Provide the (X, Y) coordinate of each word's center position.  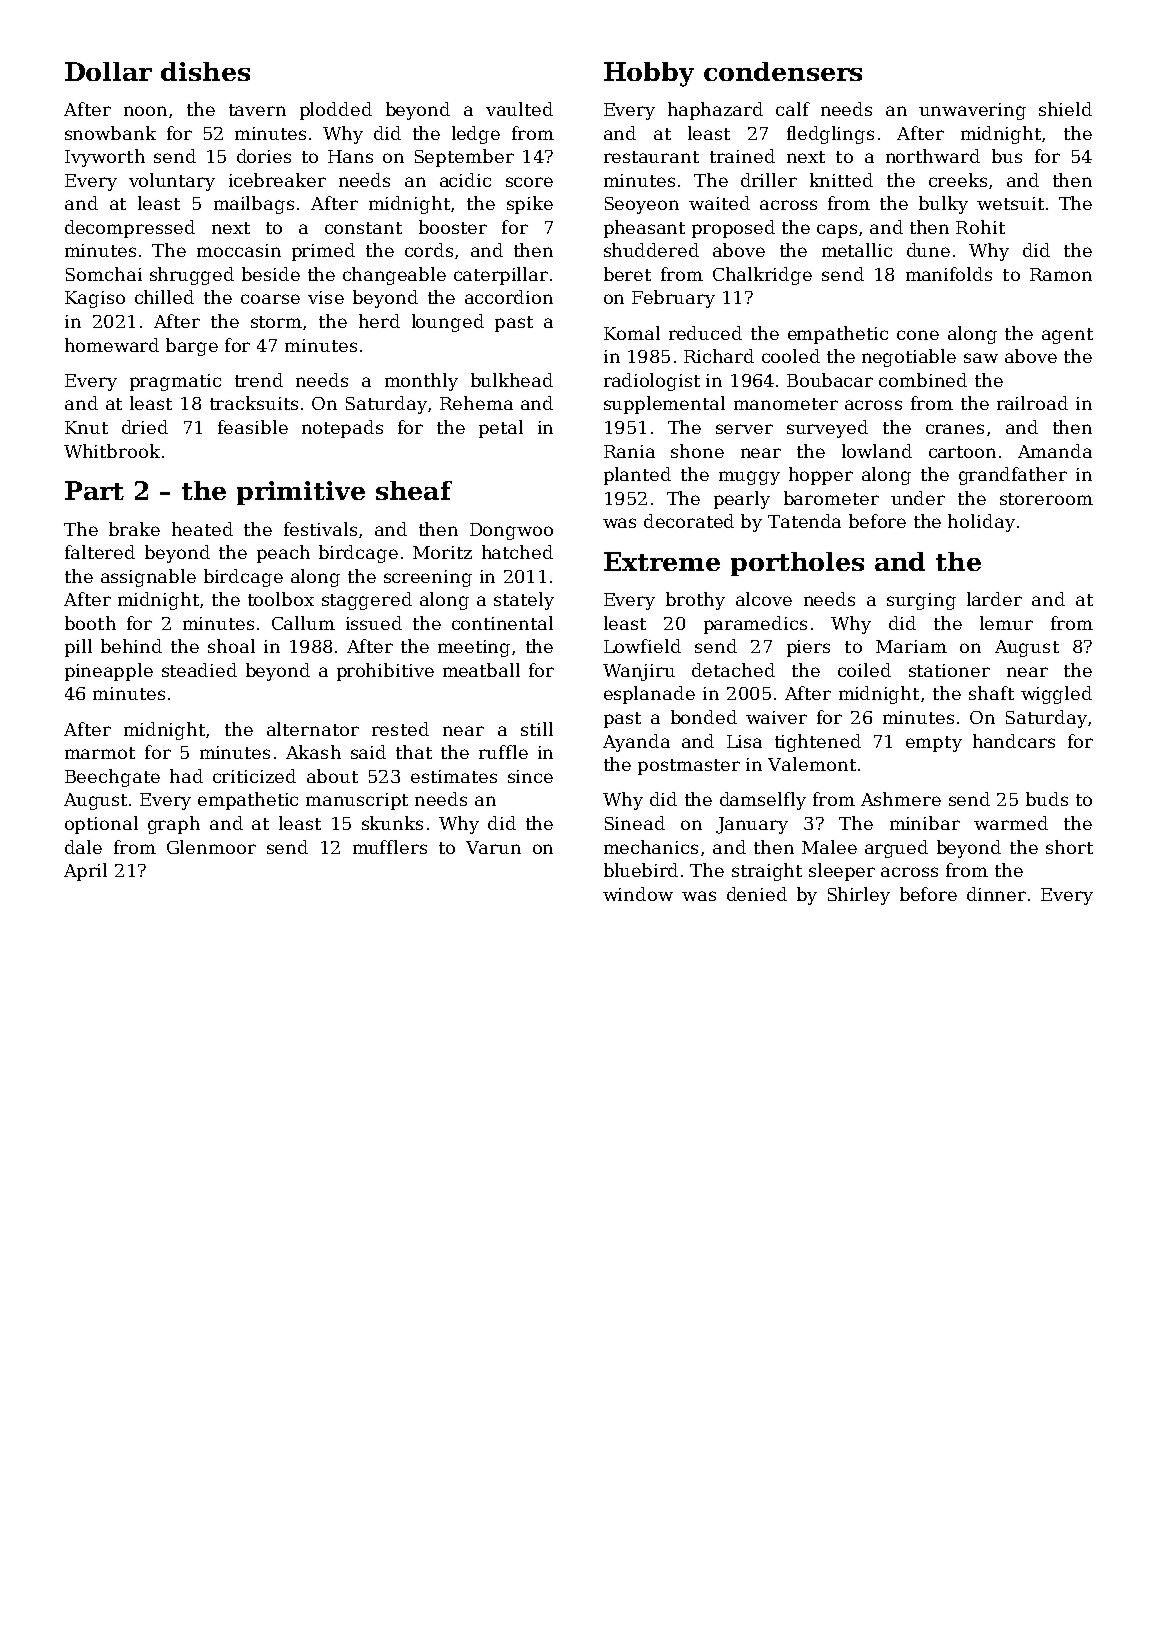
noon (145, 111)
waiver (776, 717)
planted (637, 476)
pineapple (109, 672)
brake (134, 529)
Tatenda (804, 521)
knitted (841, 180)
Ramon (1061, 274)
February (673, 299)
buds (1047, 799)
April (85, 872)
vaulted (519, 109)
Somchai (104, 274)
